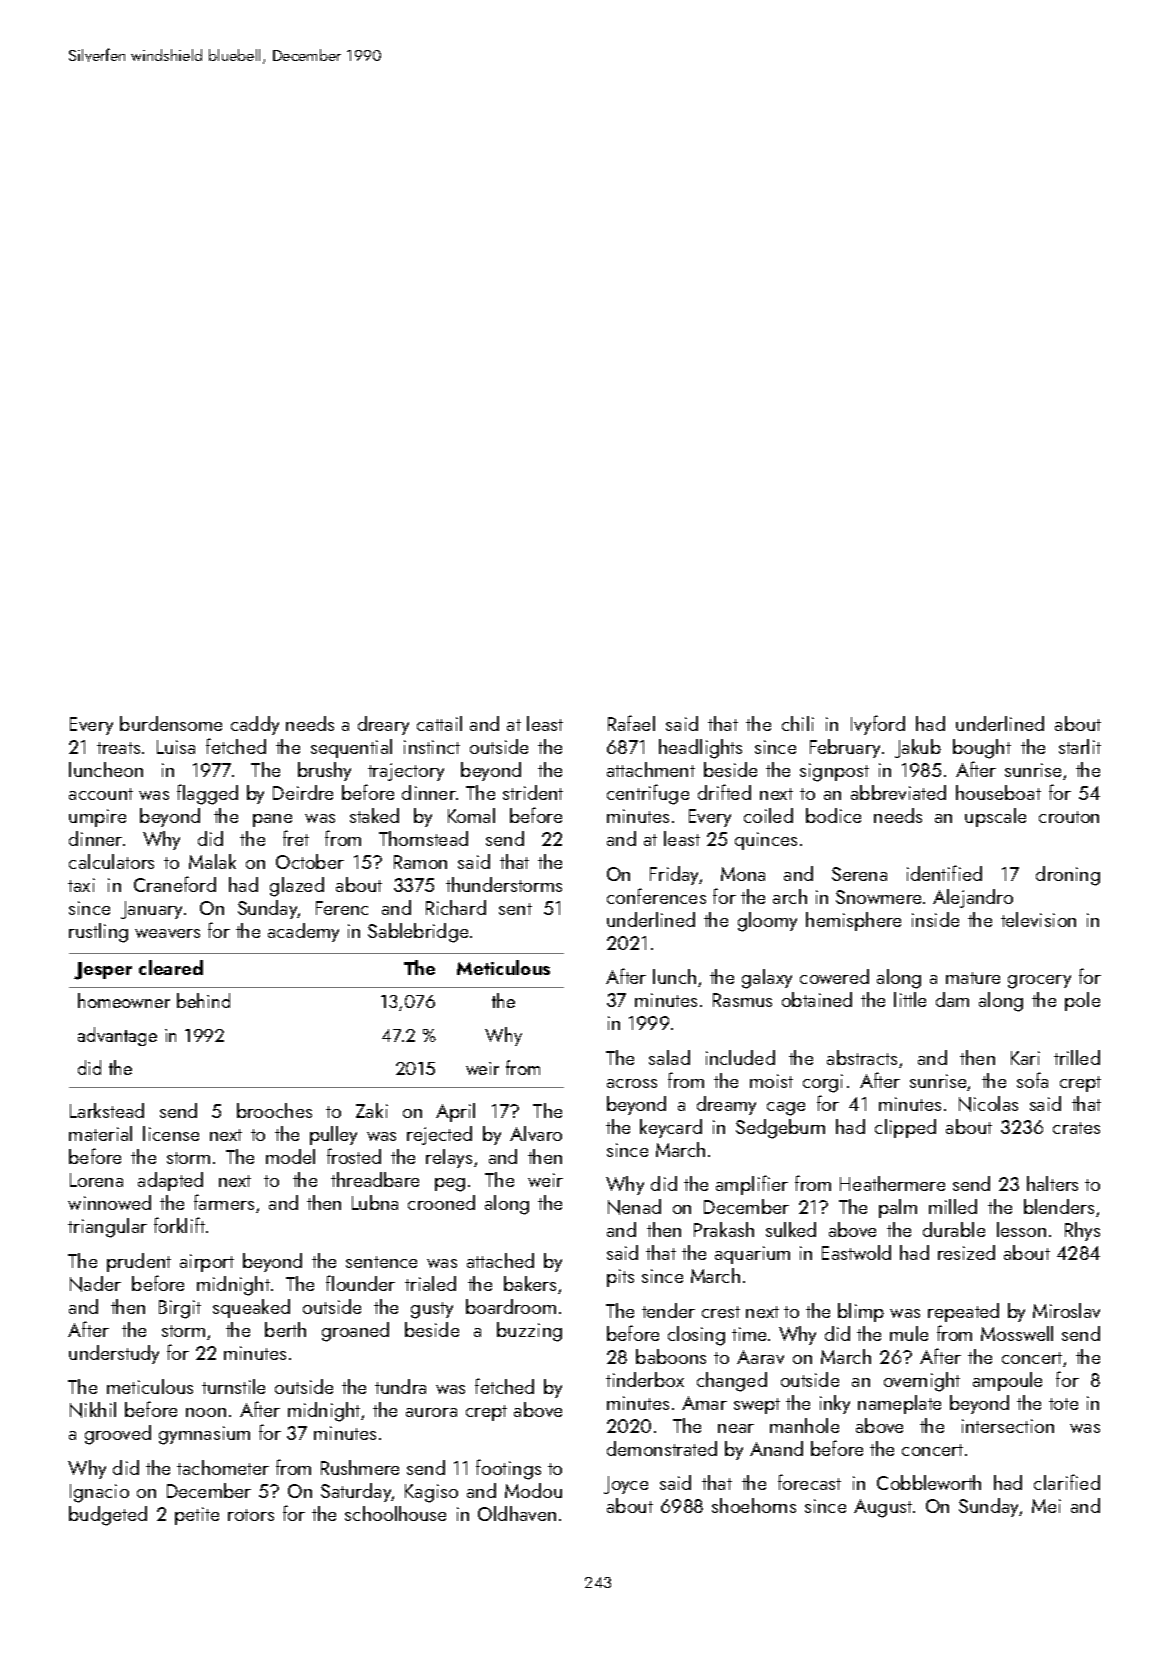 The image size is (1170, 1655). Describe the element at coordinates (374, 815) in the screenshot. I see `staked` at that location.
